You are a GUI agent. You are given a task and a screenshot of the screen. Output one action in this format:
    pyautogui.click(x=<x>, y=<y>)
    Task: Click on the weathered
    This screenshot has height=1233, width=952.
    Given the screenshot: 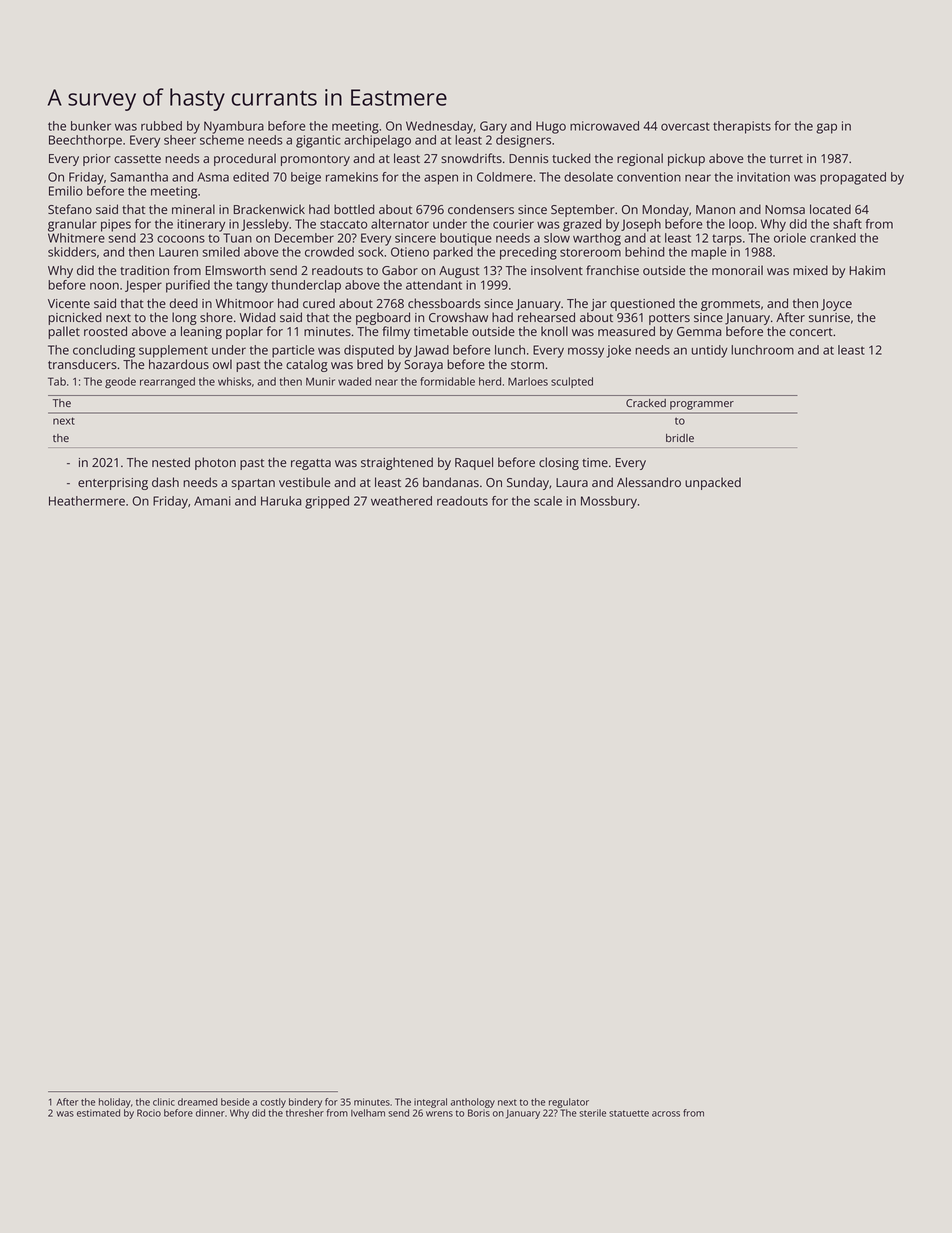 What is the action you would take?
    pyautogui.click(x=401, y=501)
